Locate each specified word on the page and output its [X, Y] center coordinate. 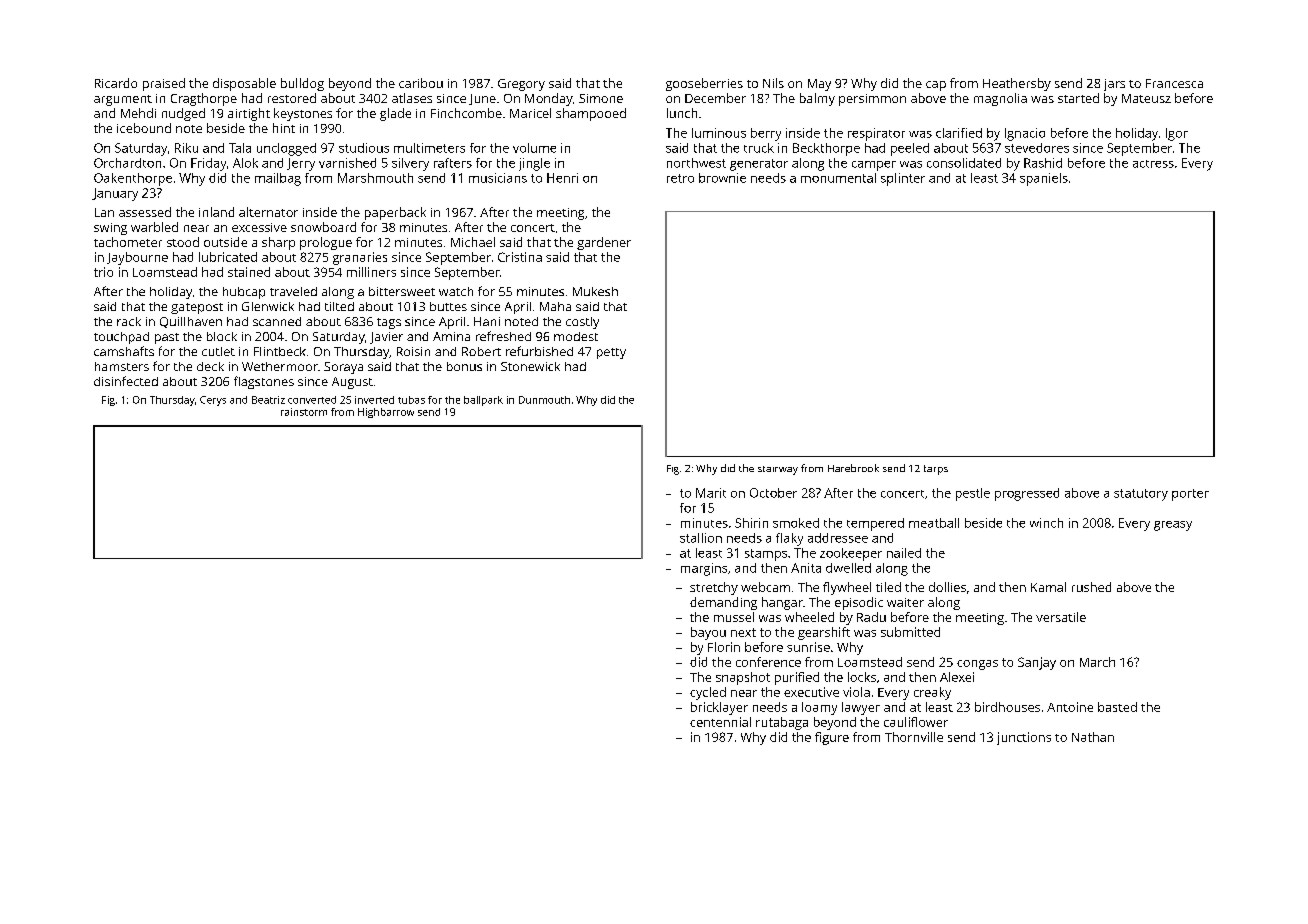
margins [704, 569]
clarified [959, 133]
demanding [723, 603]
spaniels [1044, 179]
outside [225, 242]
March [1097, 662]
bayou [708, 633]
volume [534, 148]
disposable [244, 84]
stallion [701, 538]
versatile [1061, 617]
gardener [604, 243]
